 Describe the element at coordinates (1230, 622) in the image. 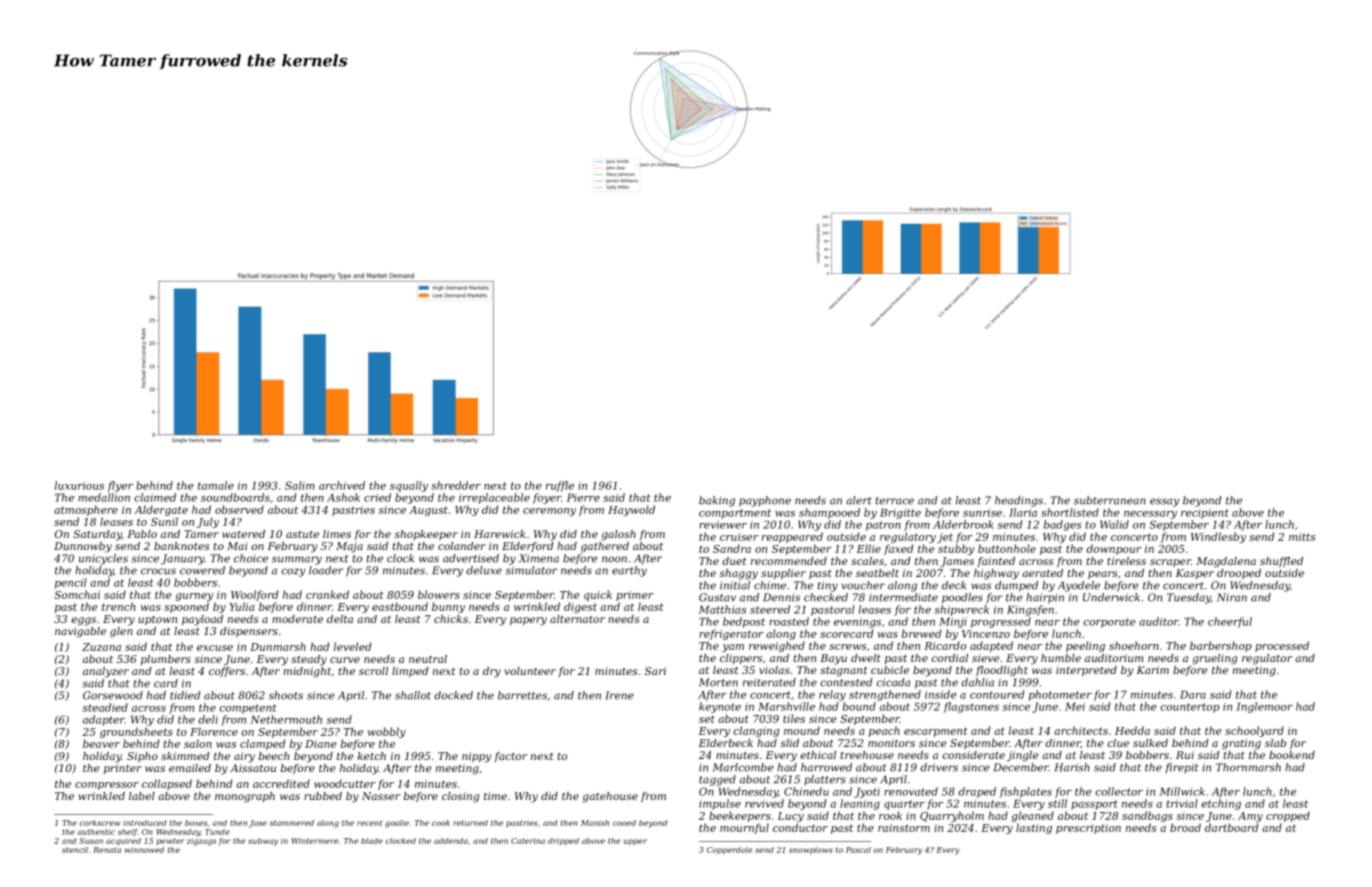

I see `cheerful` at that location.
